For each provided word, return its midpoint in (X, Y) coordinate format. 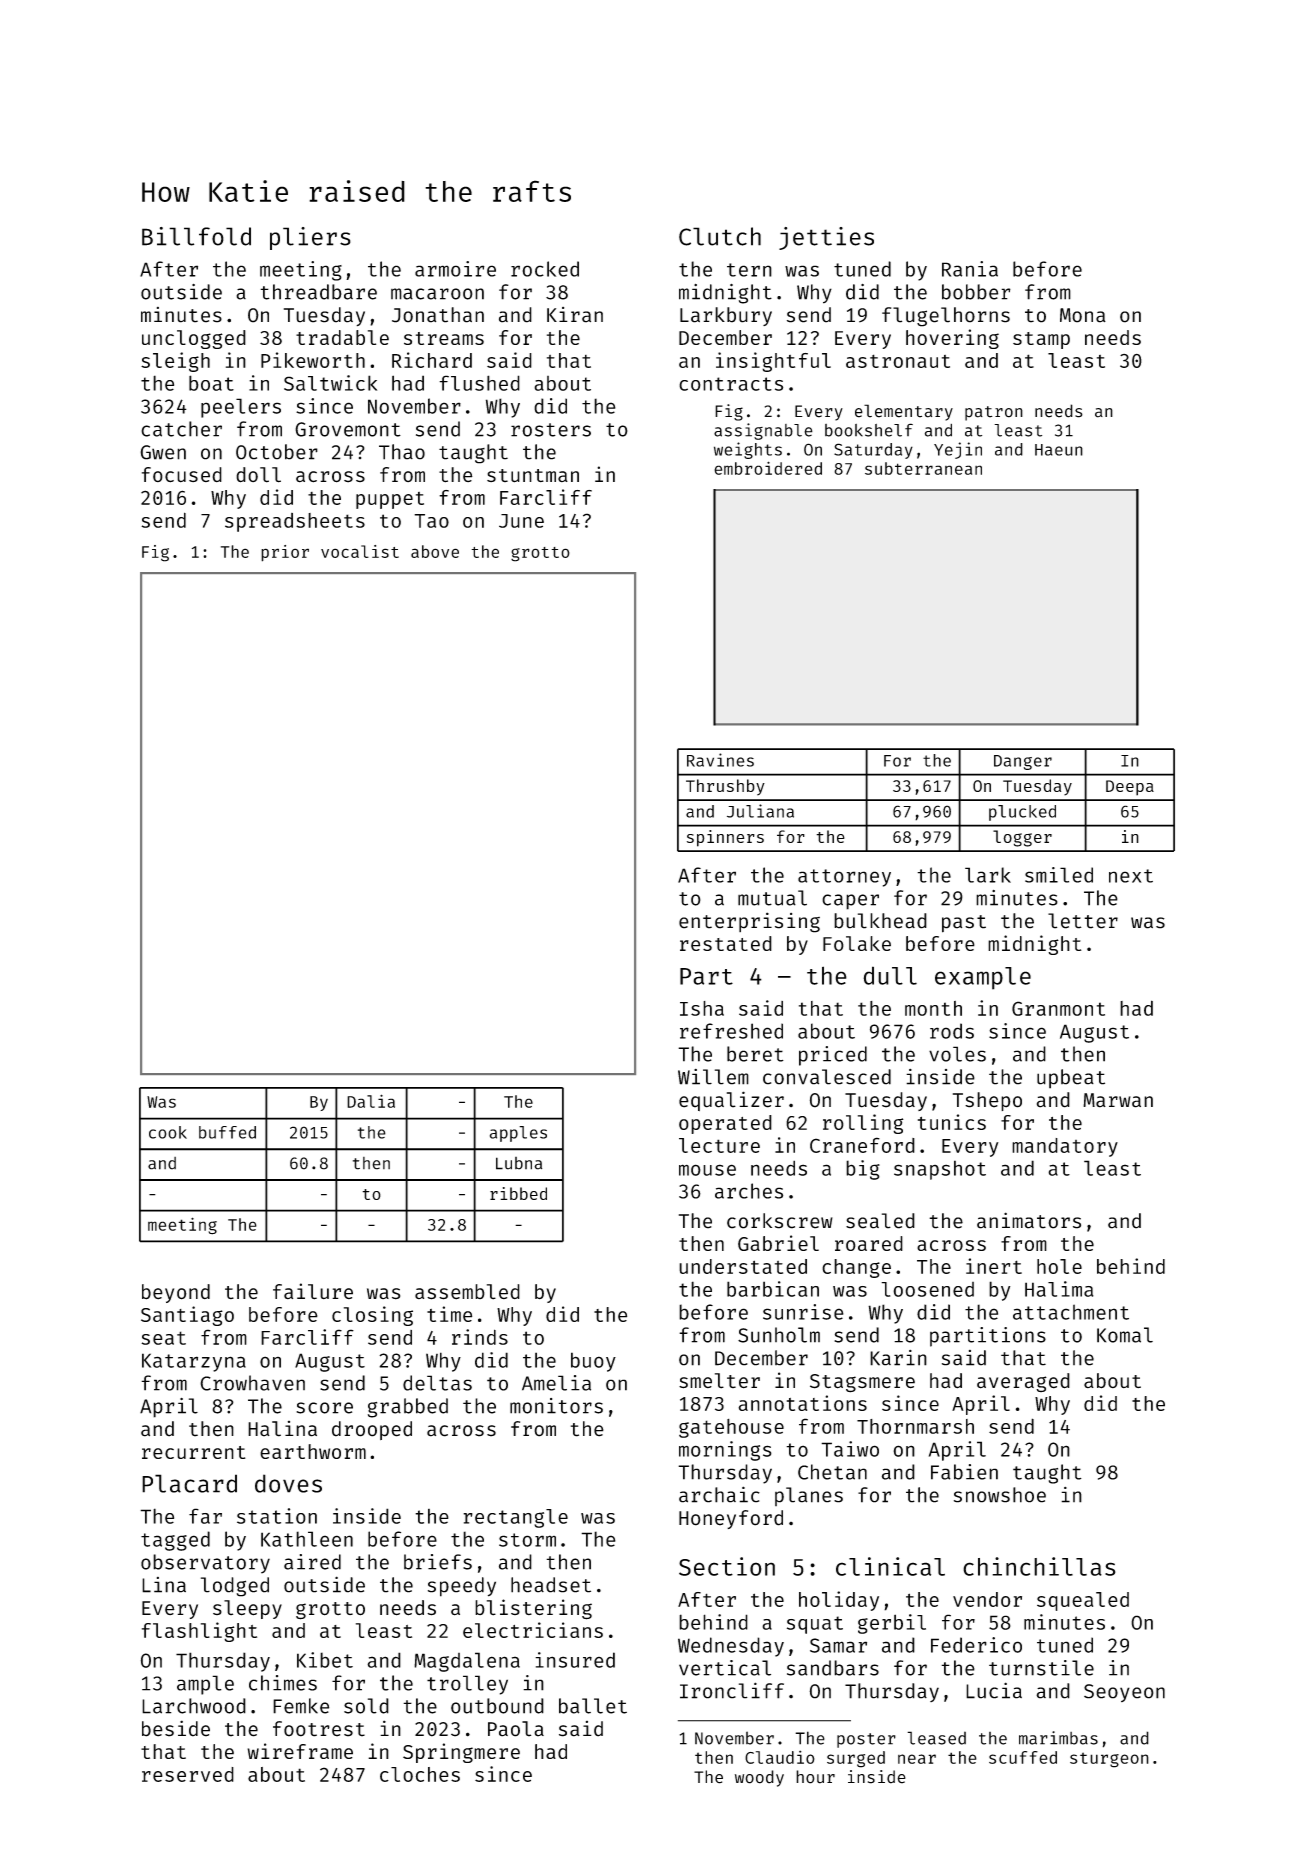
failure (313, 1291)
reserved (188, 1774)
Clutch (720, 236)
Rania (970, 269)
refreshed (731, 1031)
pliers (310, 238)
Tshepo (987, 1101)
